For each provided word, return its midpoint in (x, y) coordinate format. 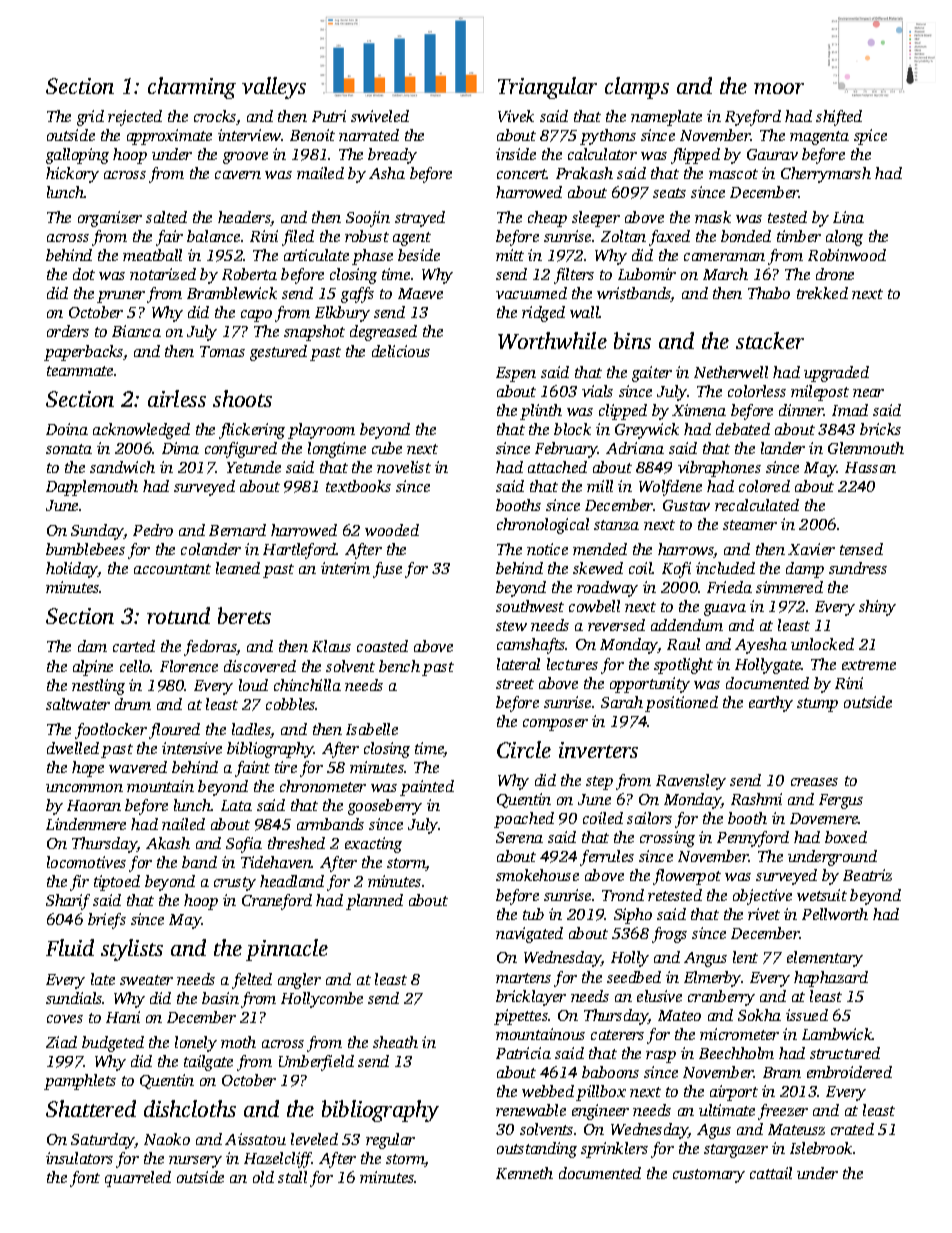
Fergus (841, 801)
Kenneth (524, 1173)
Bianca (136, 331)
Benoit (312, 135)
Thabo (769, 293)
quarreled (138, 1179)
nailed (183, 824)
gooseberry (385, 807)
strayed (420, 219)
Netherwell (731, 372)
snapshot (314, 333)
